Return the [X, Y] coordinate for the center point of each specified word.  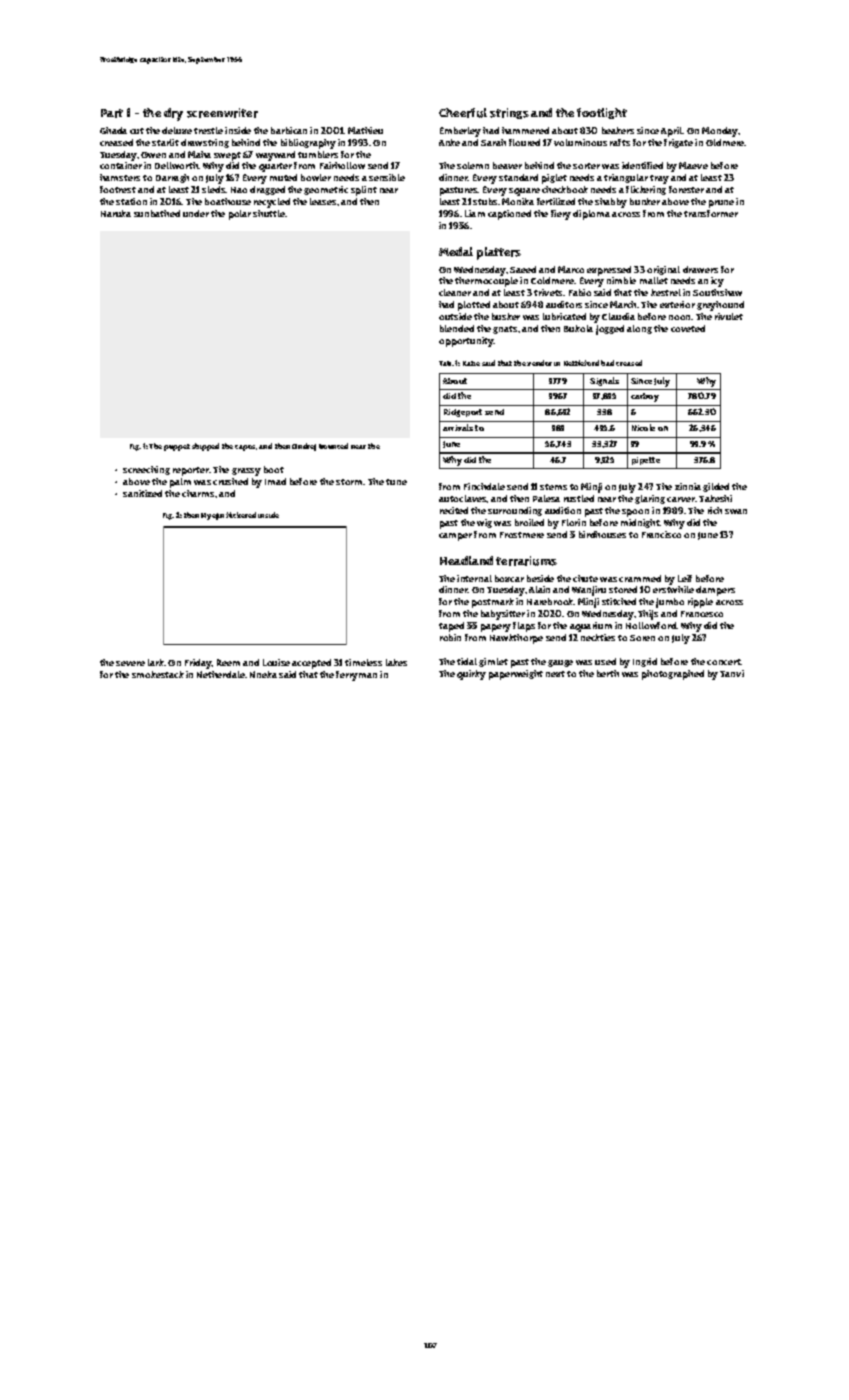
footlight [602, 113]
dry [173, 114]
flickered [241, 515]
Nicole [643, 427]
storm [350, 482]
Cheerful [463, 113]
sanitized [142, 493]
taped [451, 627]
